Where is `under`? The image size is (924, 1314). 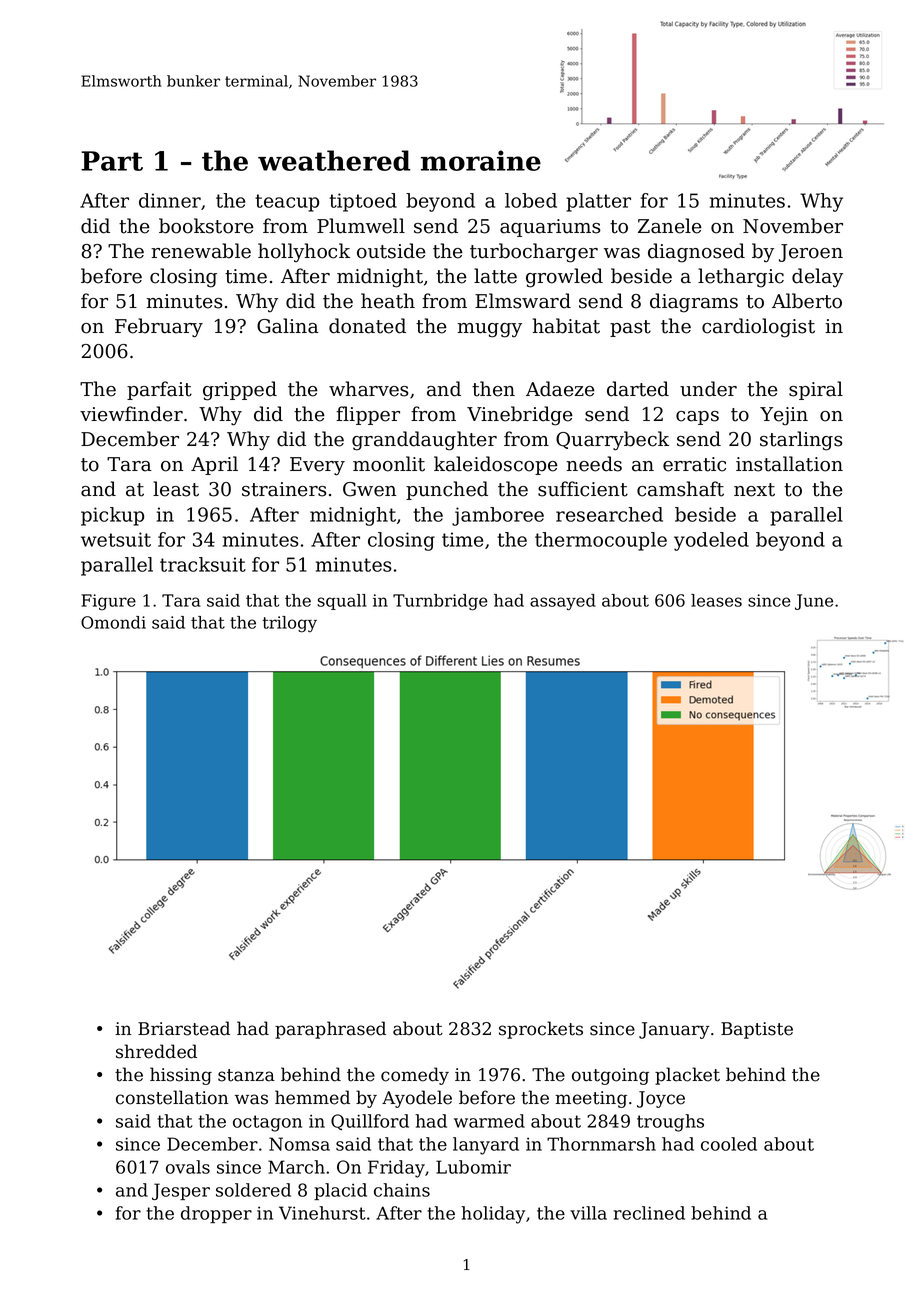 under is located at coordinates (708, 389).
